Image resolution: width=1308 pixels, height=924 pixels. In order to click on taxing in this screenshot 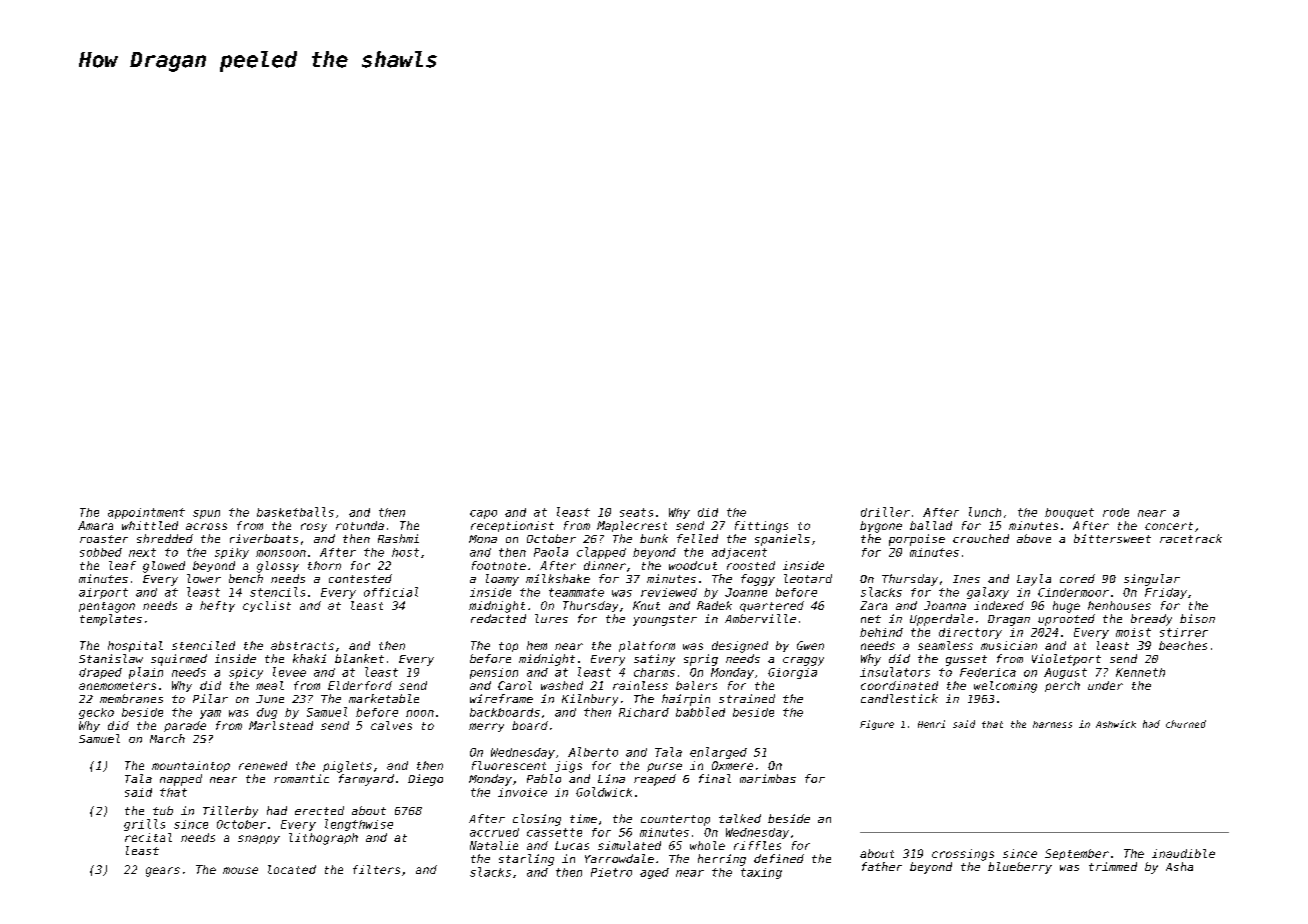, I will do `click(761, 873)`.
